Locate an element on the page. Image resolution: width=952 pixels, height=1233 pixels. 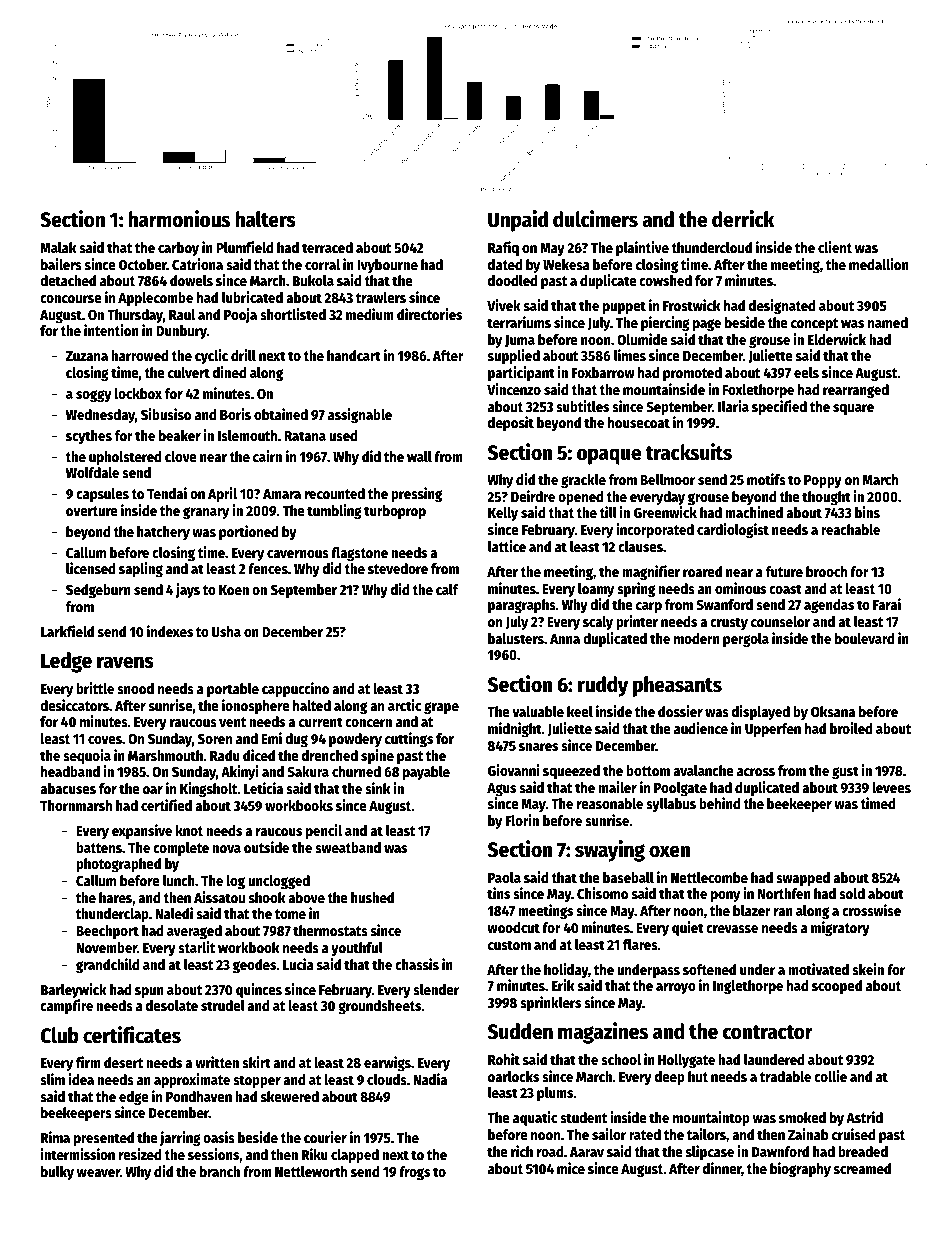
bins is located at coordinates (867, 512).
